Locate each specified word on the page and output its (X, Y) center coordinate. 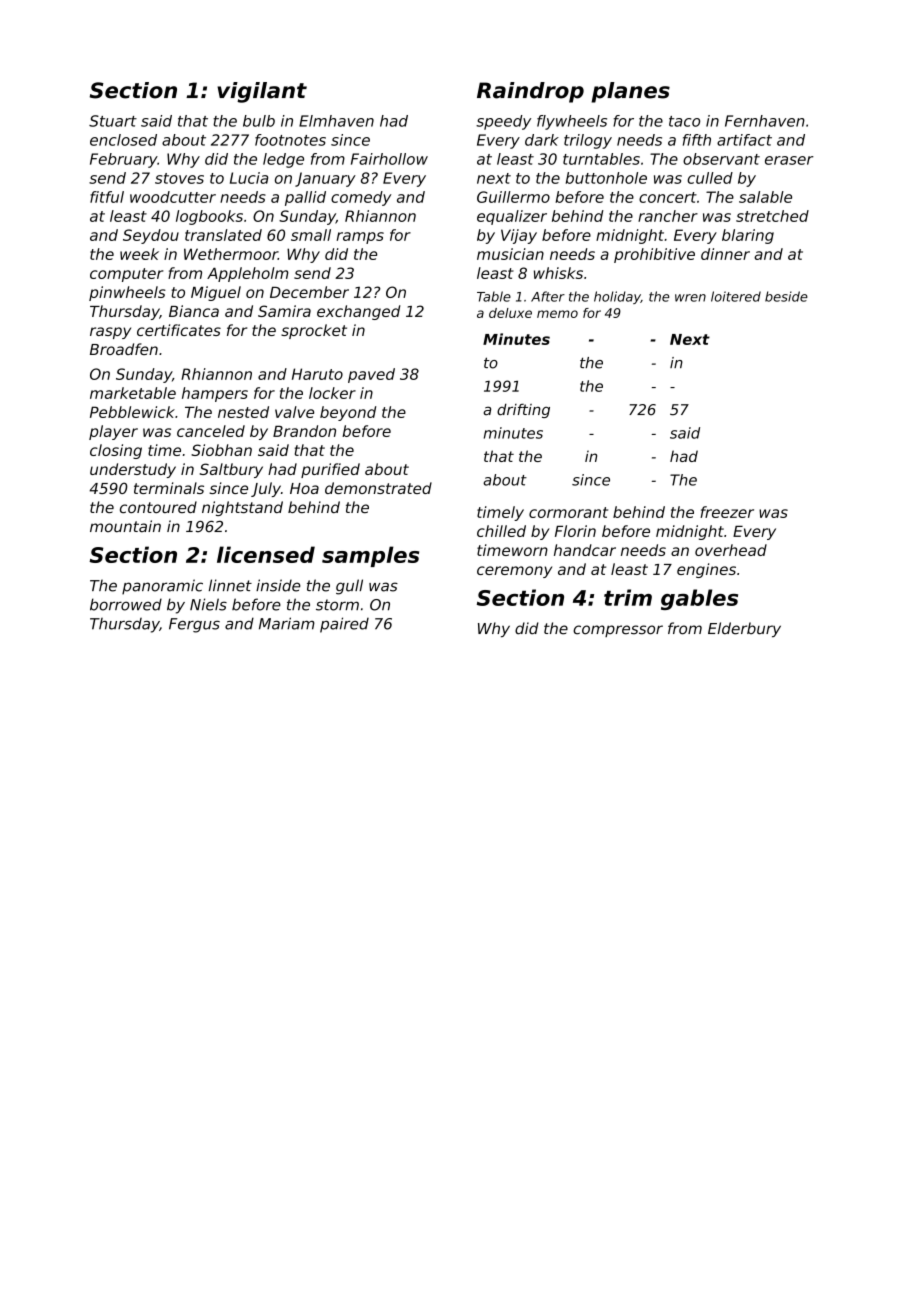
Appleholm (248, 274)
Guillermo (513, 197)
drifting (523, 410)
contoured (158, 507)
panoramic (162, 587)
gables (699, 599)
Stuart (113, 121)
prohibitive (654, 255)
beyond (348, 413)
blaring (748, 236)
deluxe (510, 313)
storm (337, 605)
